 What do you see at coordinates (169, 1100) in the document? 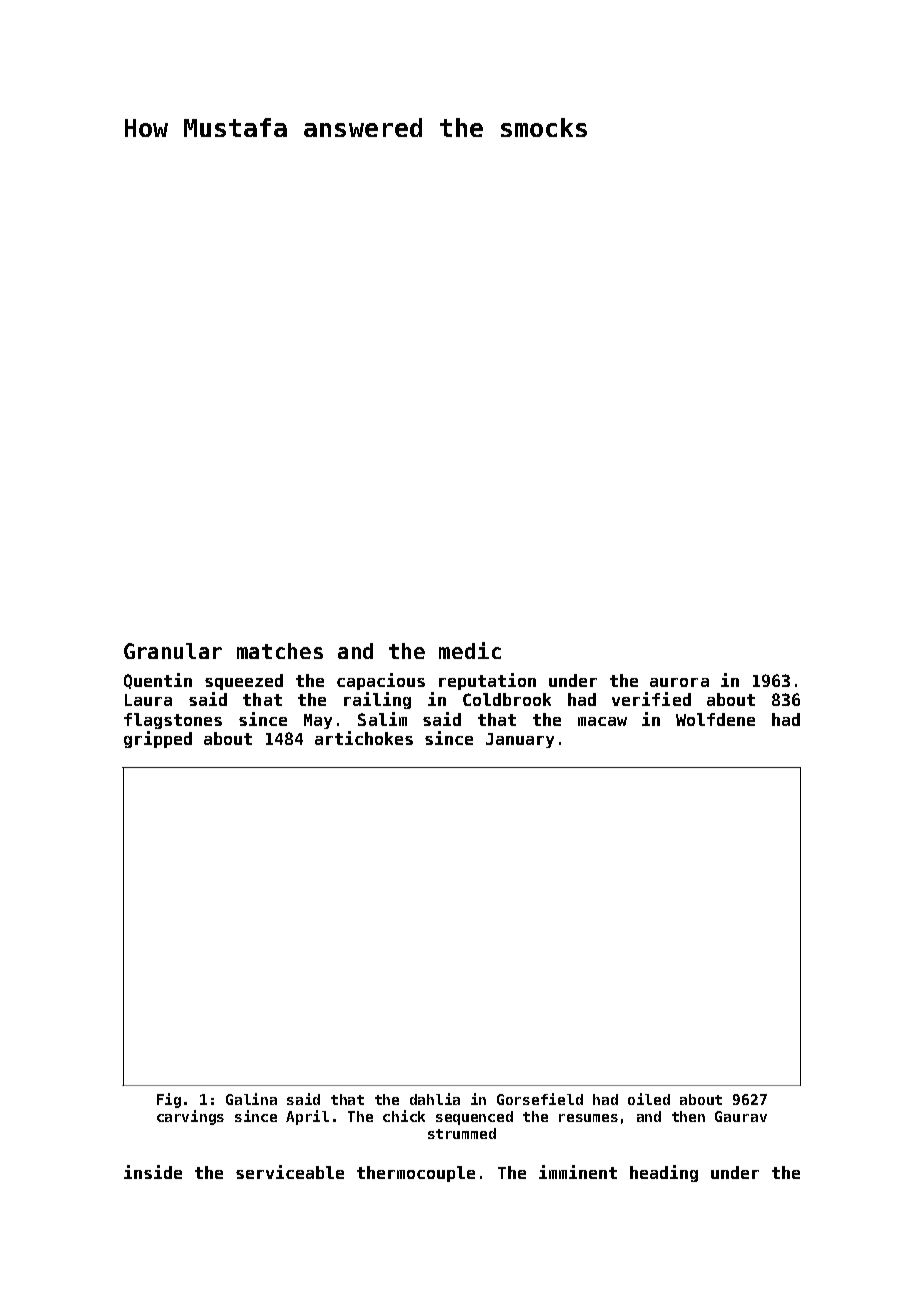
I see `Fig` at bounding box center [169, 1100].
